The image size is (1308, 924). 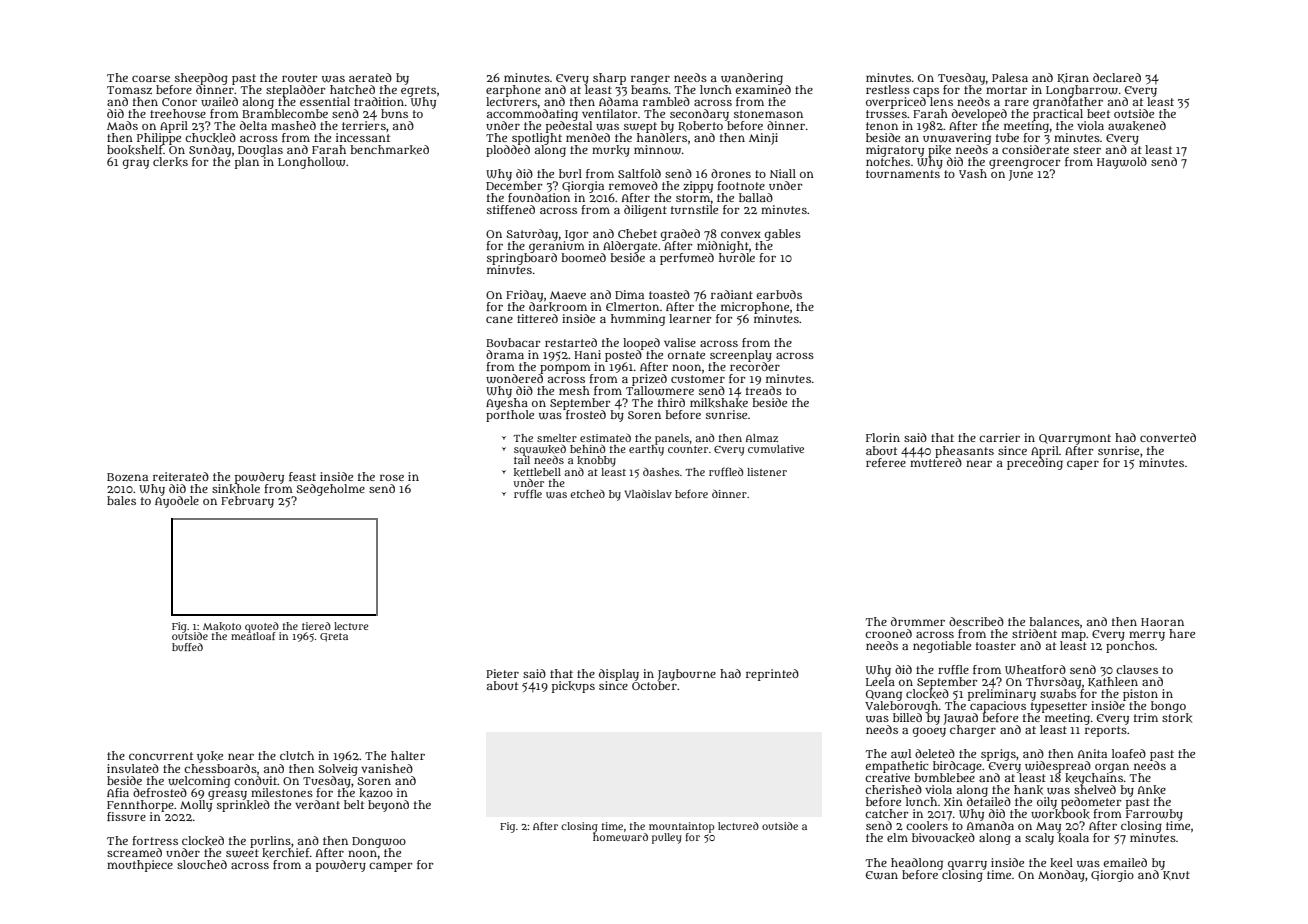 What do you see at coordinates (1182, 633) in the screenshot?
I see `hare` at bounding box center [1182, 633].
